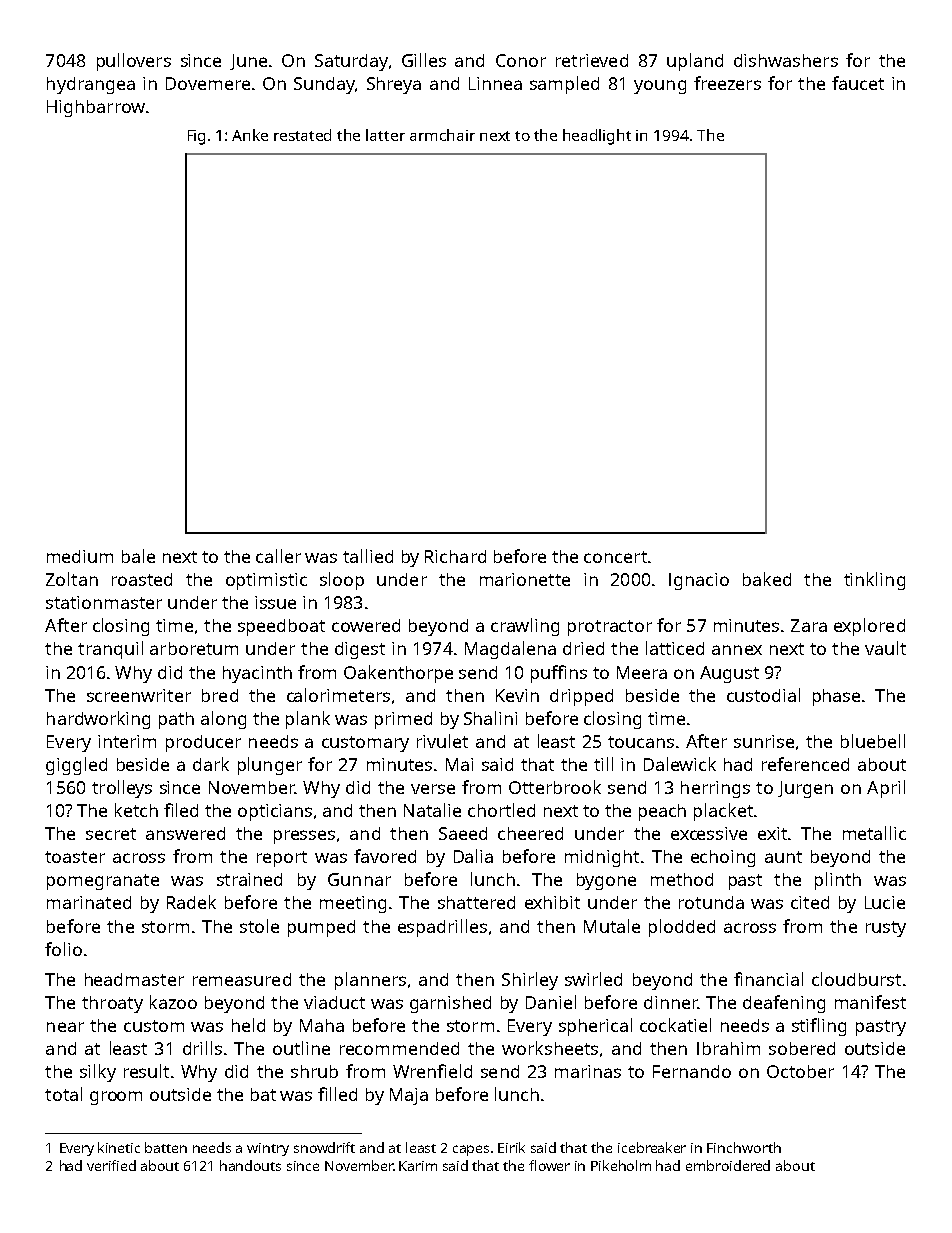  What do you see at coordinates (360, 650) in the screenshot?
I see `digest` at bounding box center [360, 650].
